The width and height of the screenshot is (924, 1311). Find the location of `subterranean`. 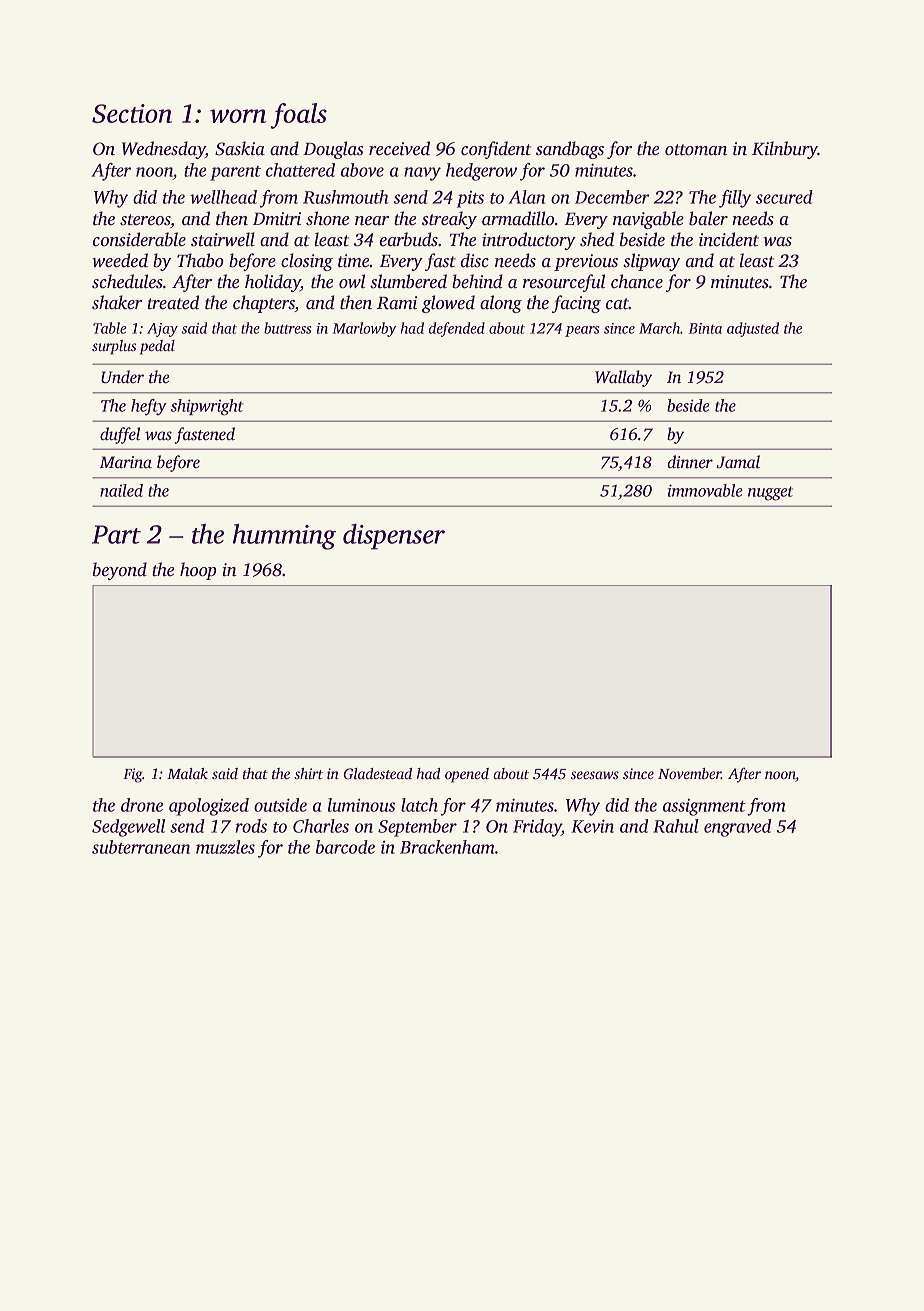

subterranean is located at coordinates (141, 847).
